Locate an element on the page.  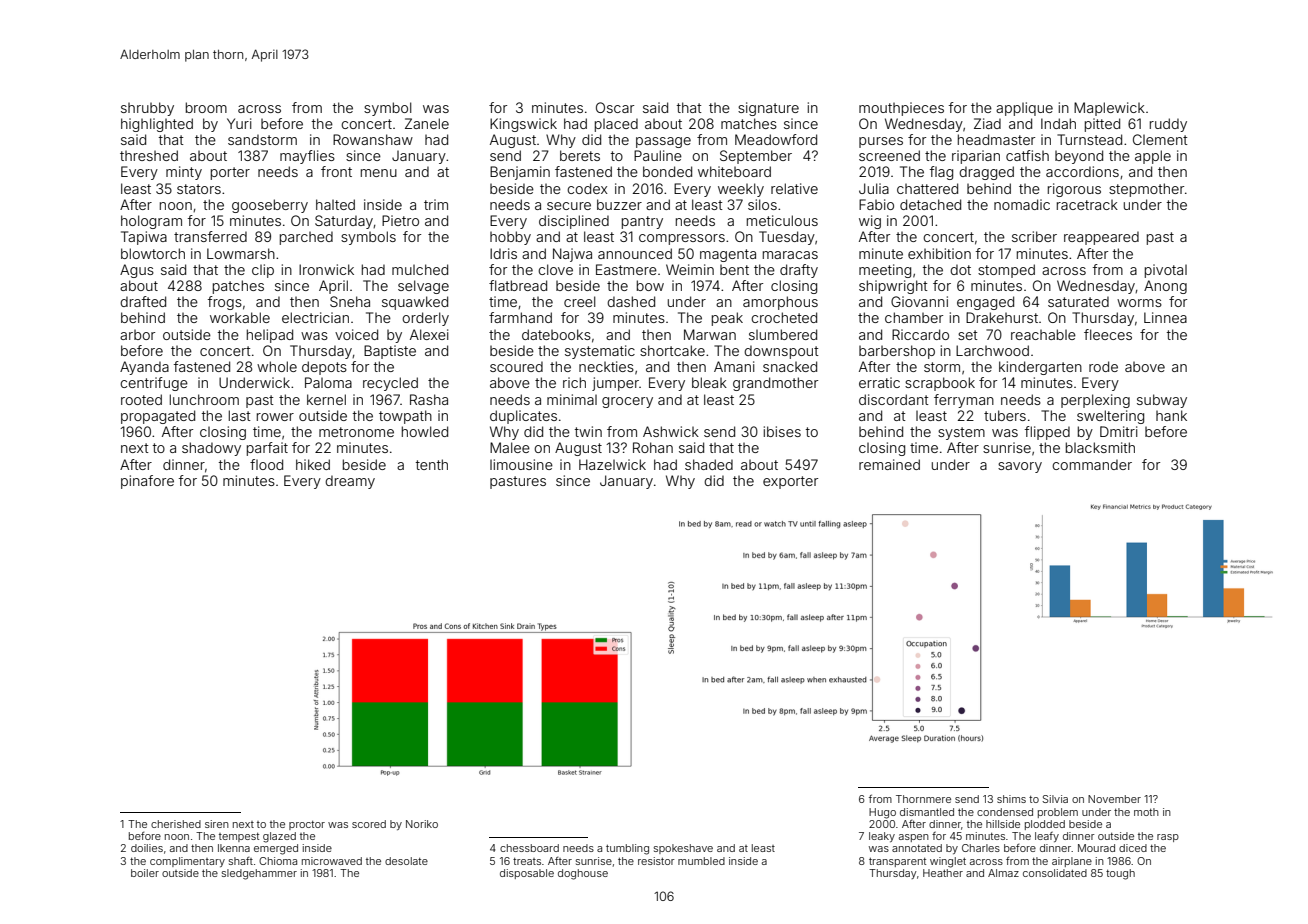
Meadowford is located at coordinates (776, 139).
